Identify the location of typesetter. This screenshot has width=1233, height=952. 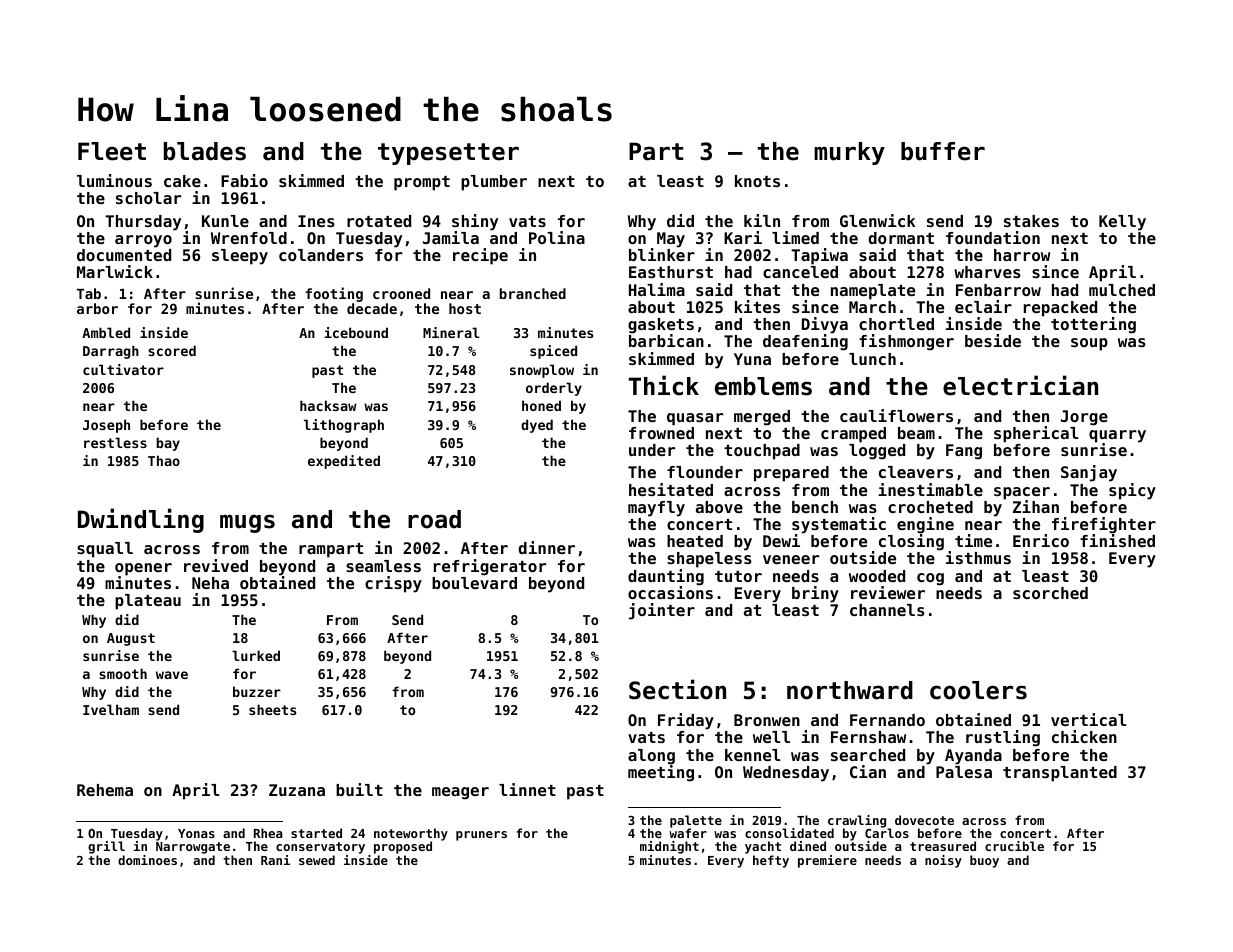
(448, 154).
